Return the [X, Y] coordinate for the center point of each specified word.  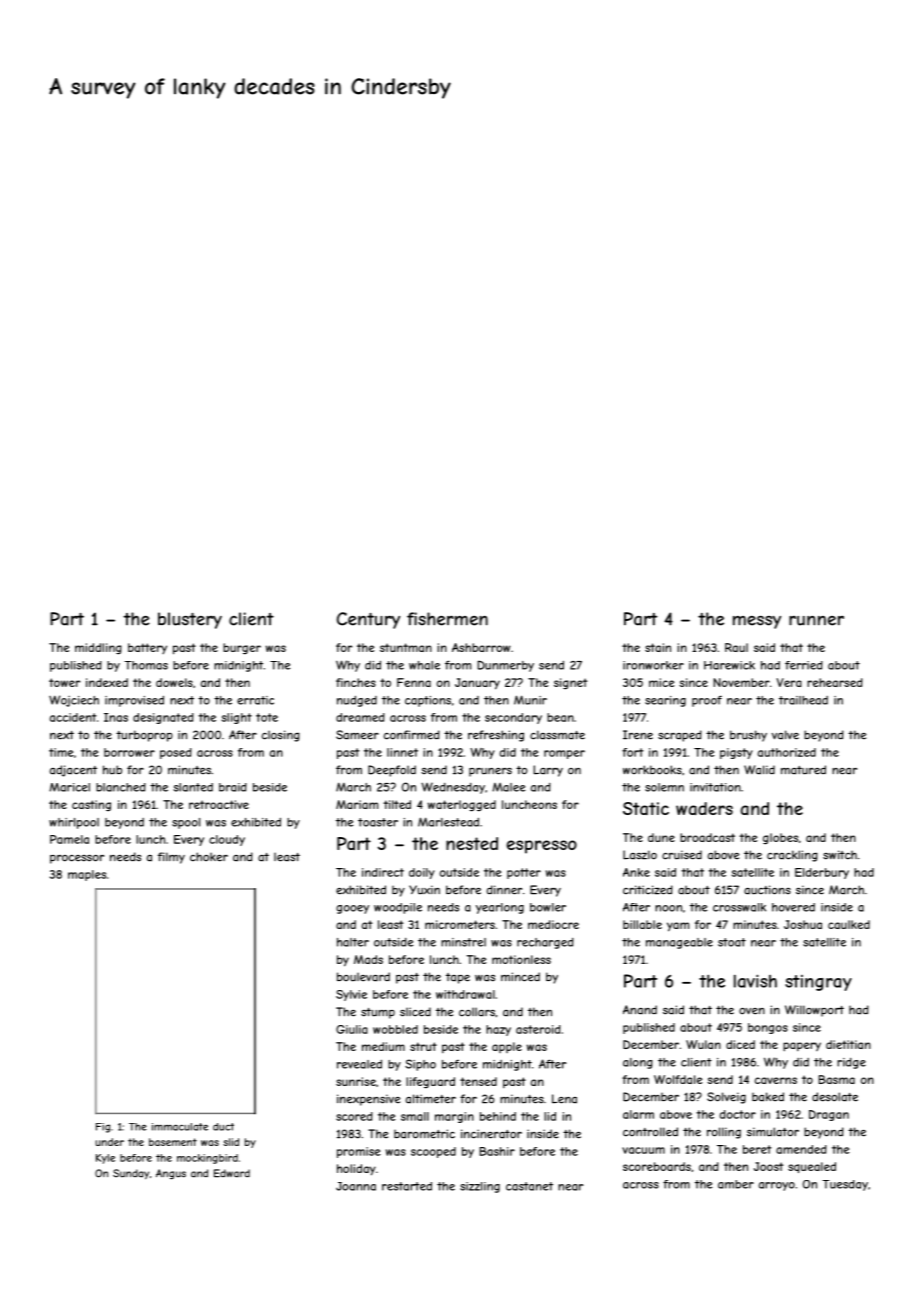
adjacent [73, 771]
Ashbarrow [481, 647]
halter [353, 942]
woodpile [398, 908]
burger [242, 648]
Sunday [131, 1174]
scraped [680, 736]
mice [661, 682]
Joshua [803, 924]
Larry [548, 771]
